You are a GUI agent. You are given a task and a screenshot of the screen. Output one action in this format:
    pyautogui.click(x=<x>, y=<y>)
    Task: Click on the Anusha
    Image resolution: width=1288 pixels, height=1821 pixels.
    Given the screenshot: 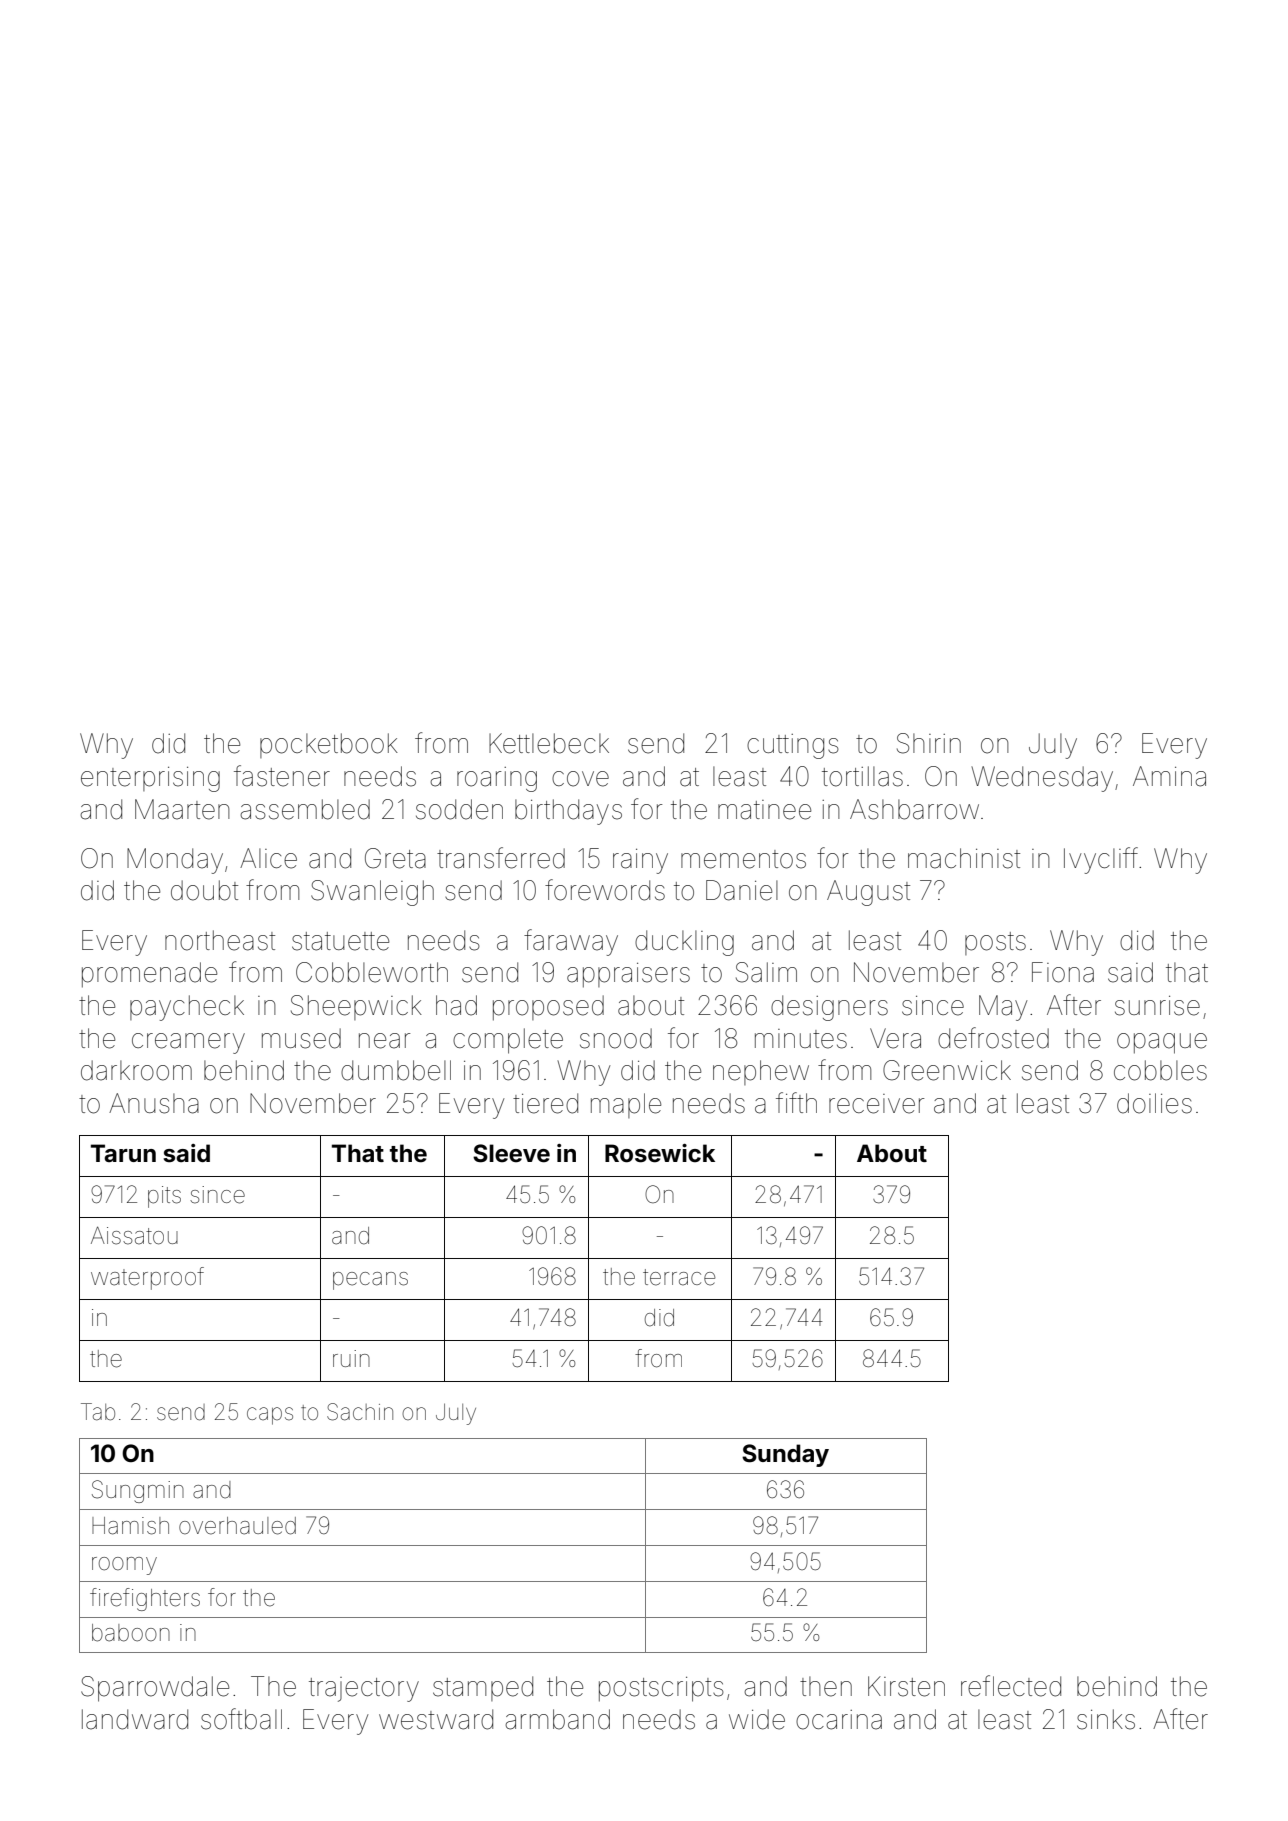 What is the action you would take?
    pyautogui.click(x=154, y=1103)
